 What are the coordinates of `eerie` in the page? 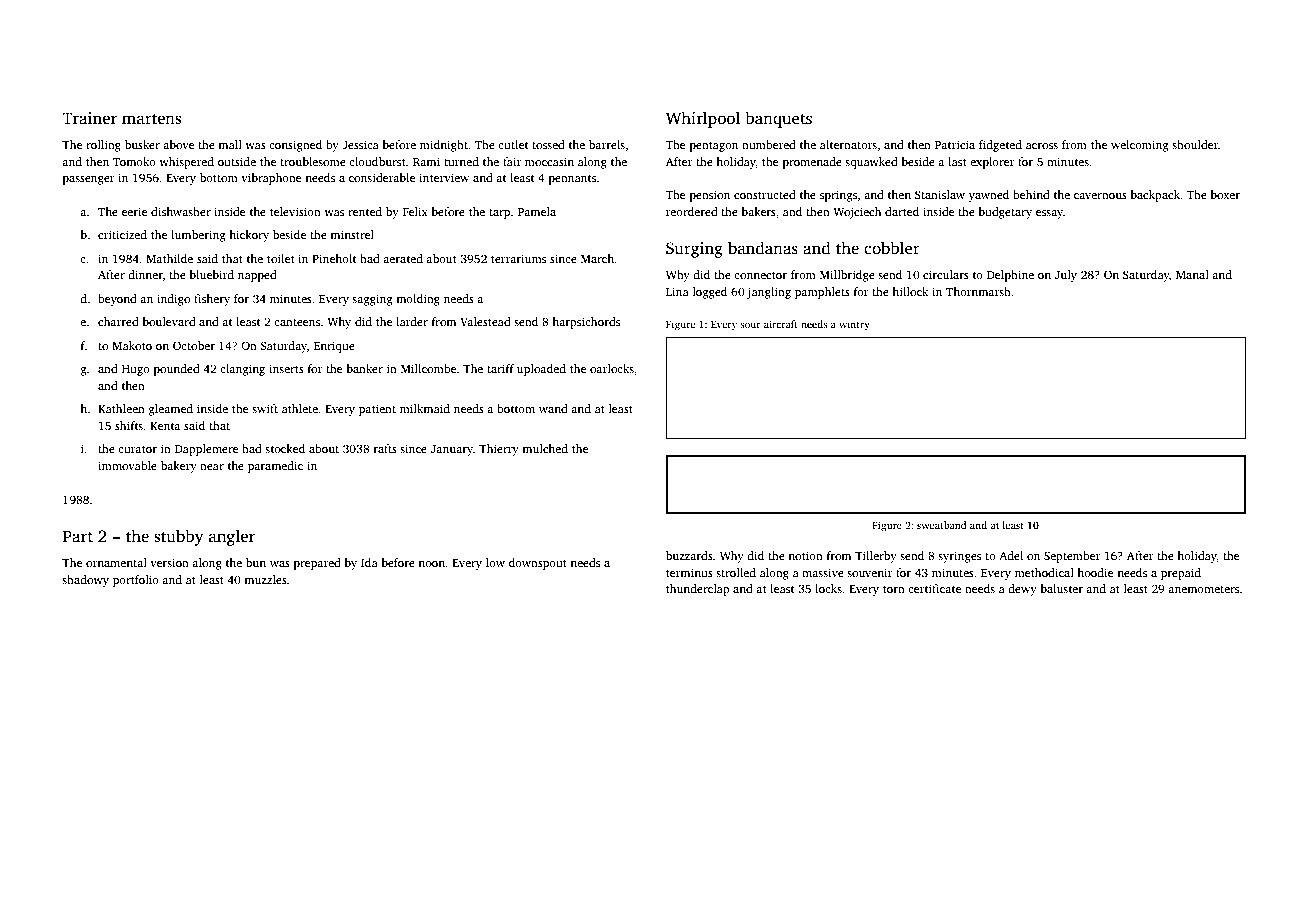 It's located at (134, 211).
